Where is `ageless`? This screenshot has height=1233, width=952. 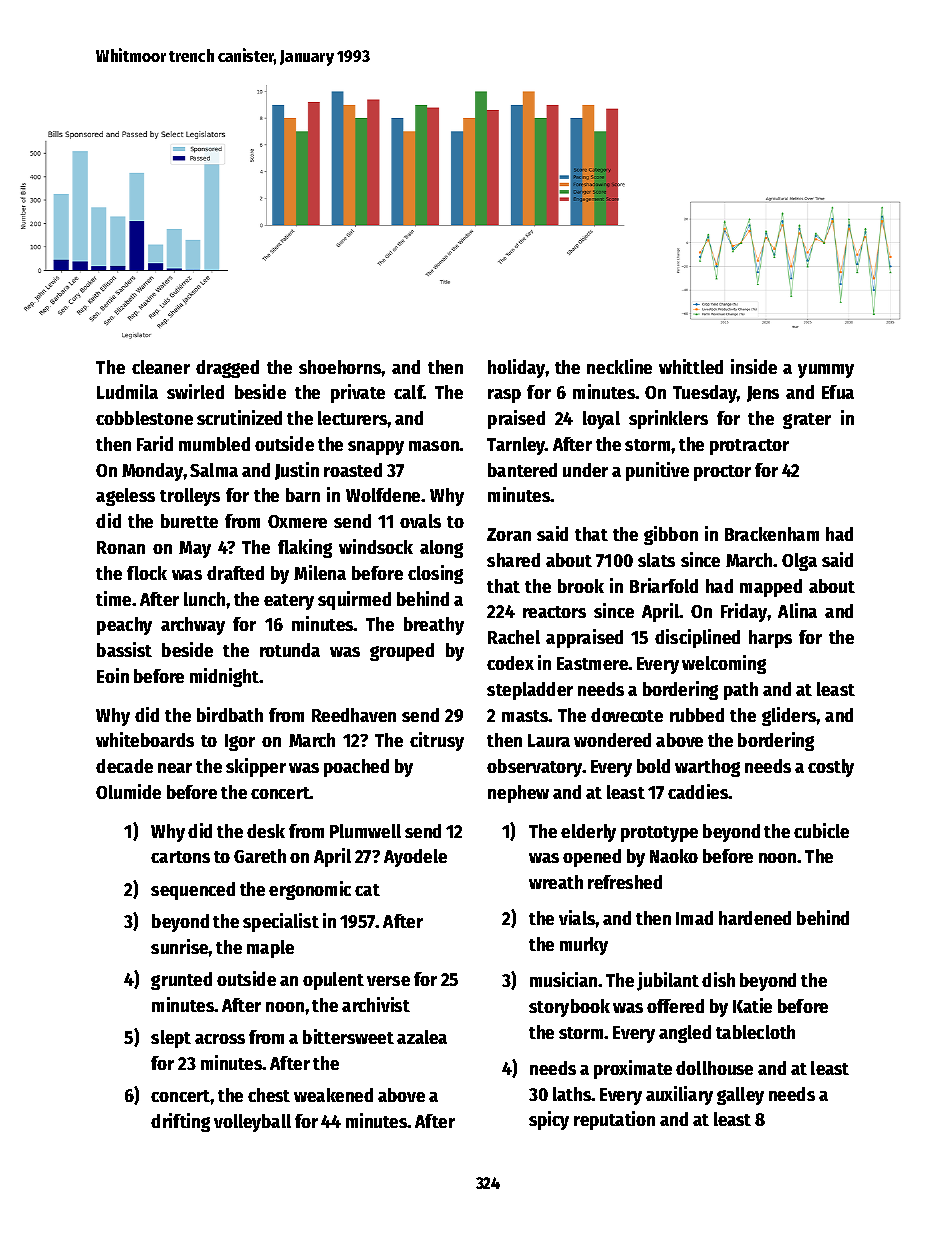
ageless is located at coordinates (125, 497).
